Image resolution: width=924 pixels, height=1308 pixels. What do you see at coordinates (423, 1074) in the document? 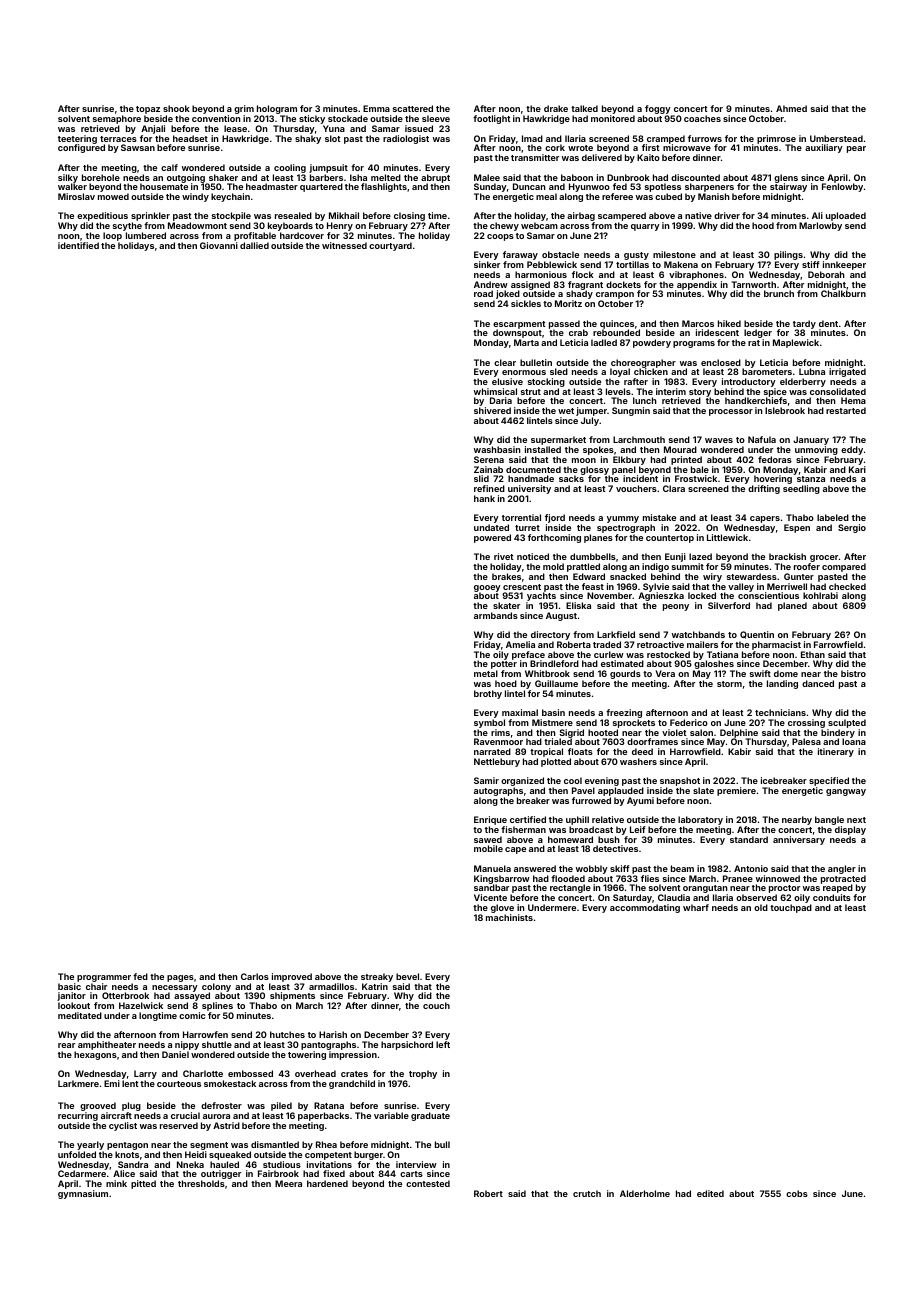
I see `trophy` at bounding box center [423, 1074].
